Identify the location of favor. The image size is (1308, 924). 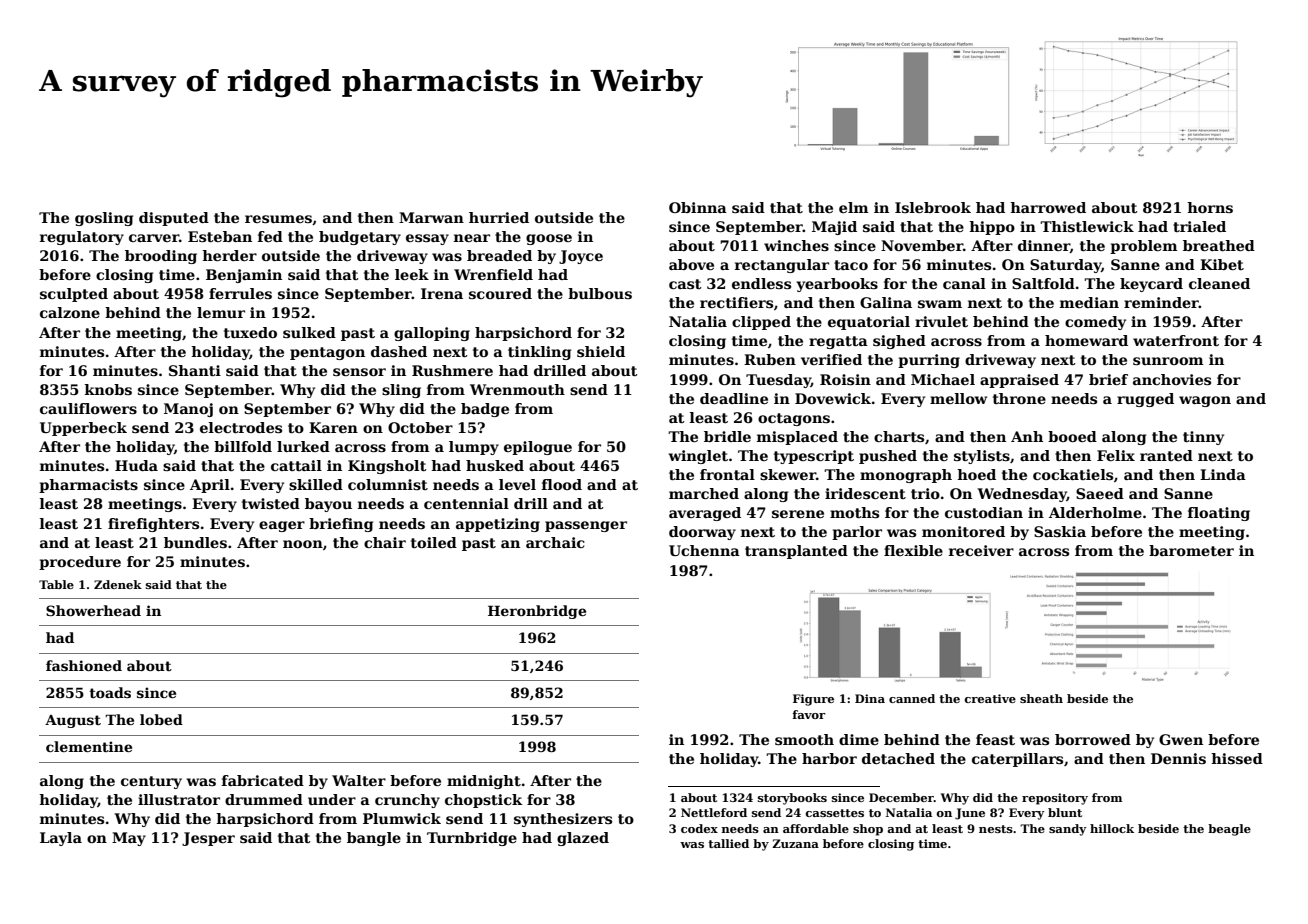
(809, 714).
